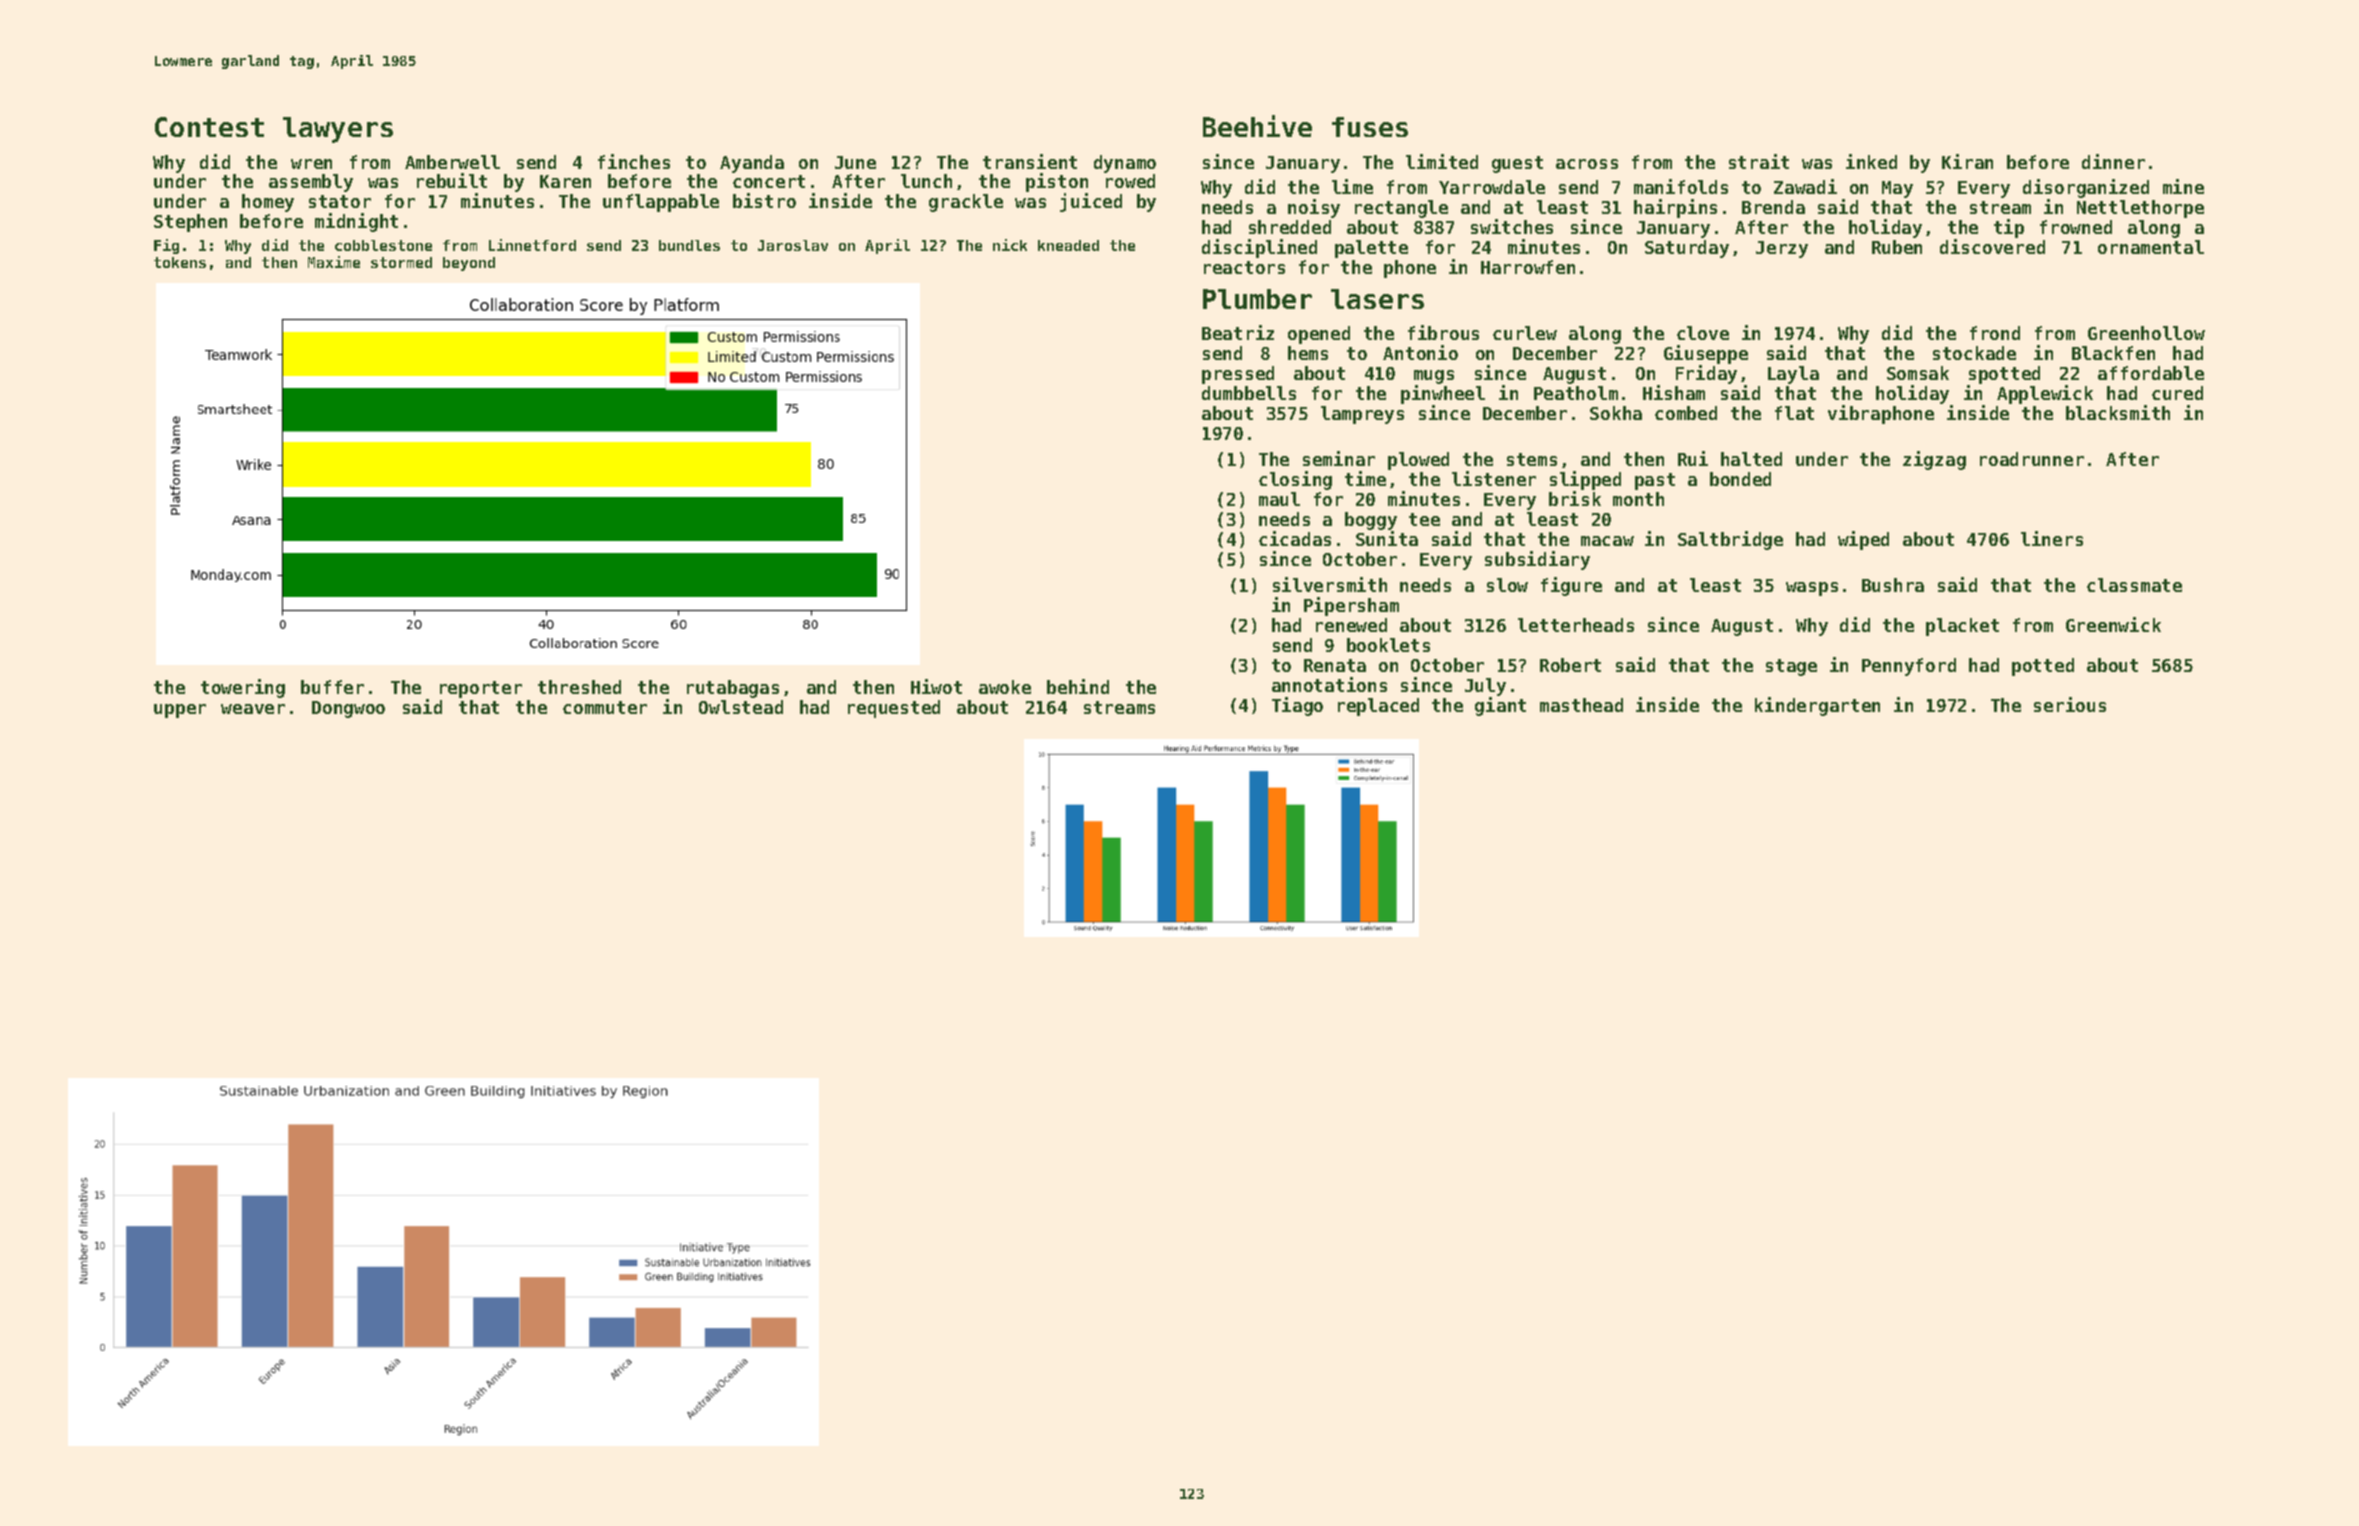 The height and width of the page is (1526, 2359). I want to click on Beehive, so click(1257, 126).
